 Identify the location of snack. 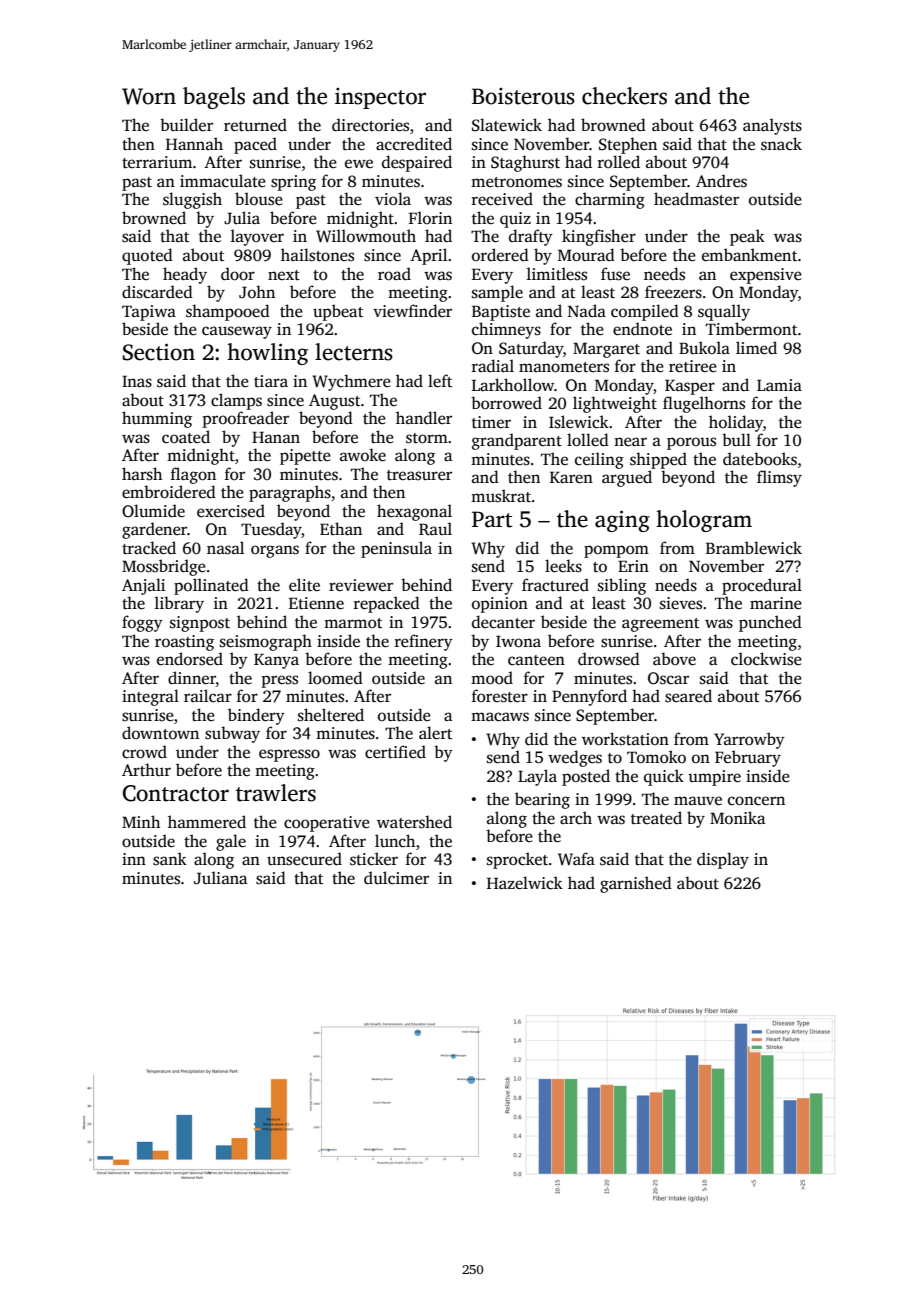
(781, 144).
